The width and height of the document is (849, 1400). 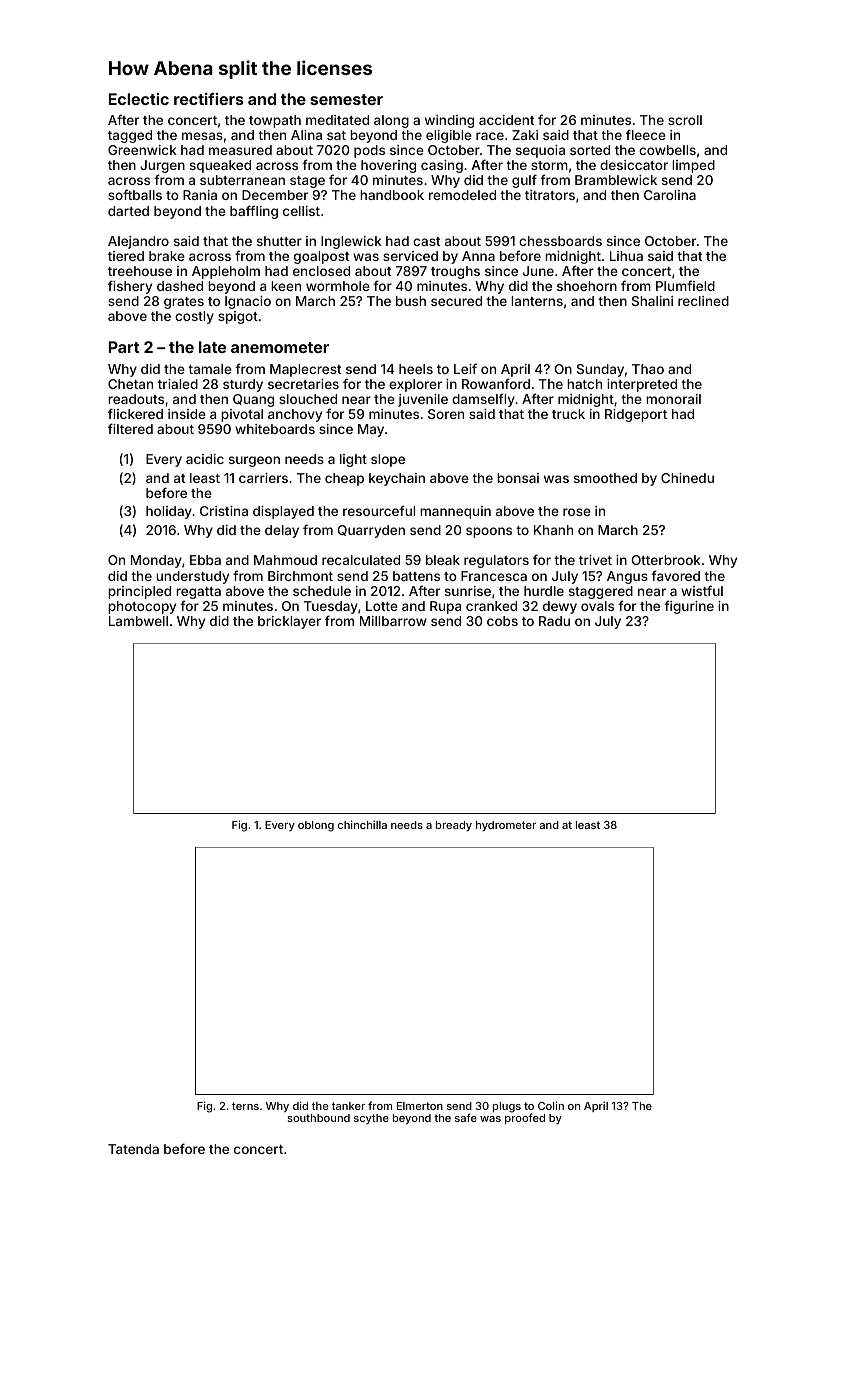 What do you see at coordinates (462, 195) in the document?
I see `remodeled` at bounding box center [462, 195].
